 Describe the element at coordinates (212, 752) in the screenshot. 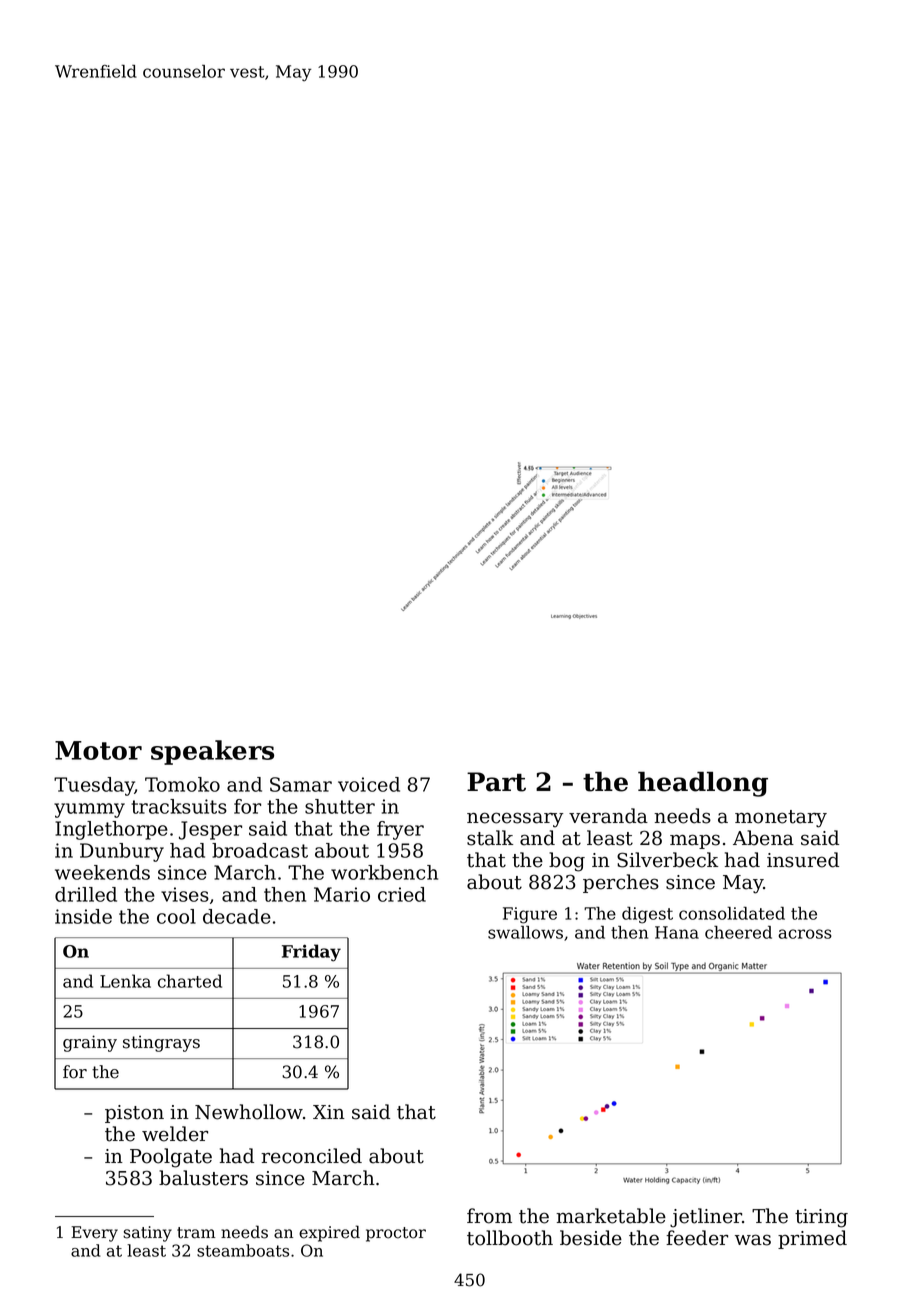

I see `speakers` at that location.
